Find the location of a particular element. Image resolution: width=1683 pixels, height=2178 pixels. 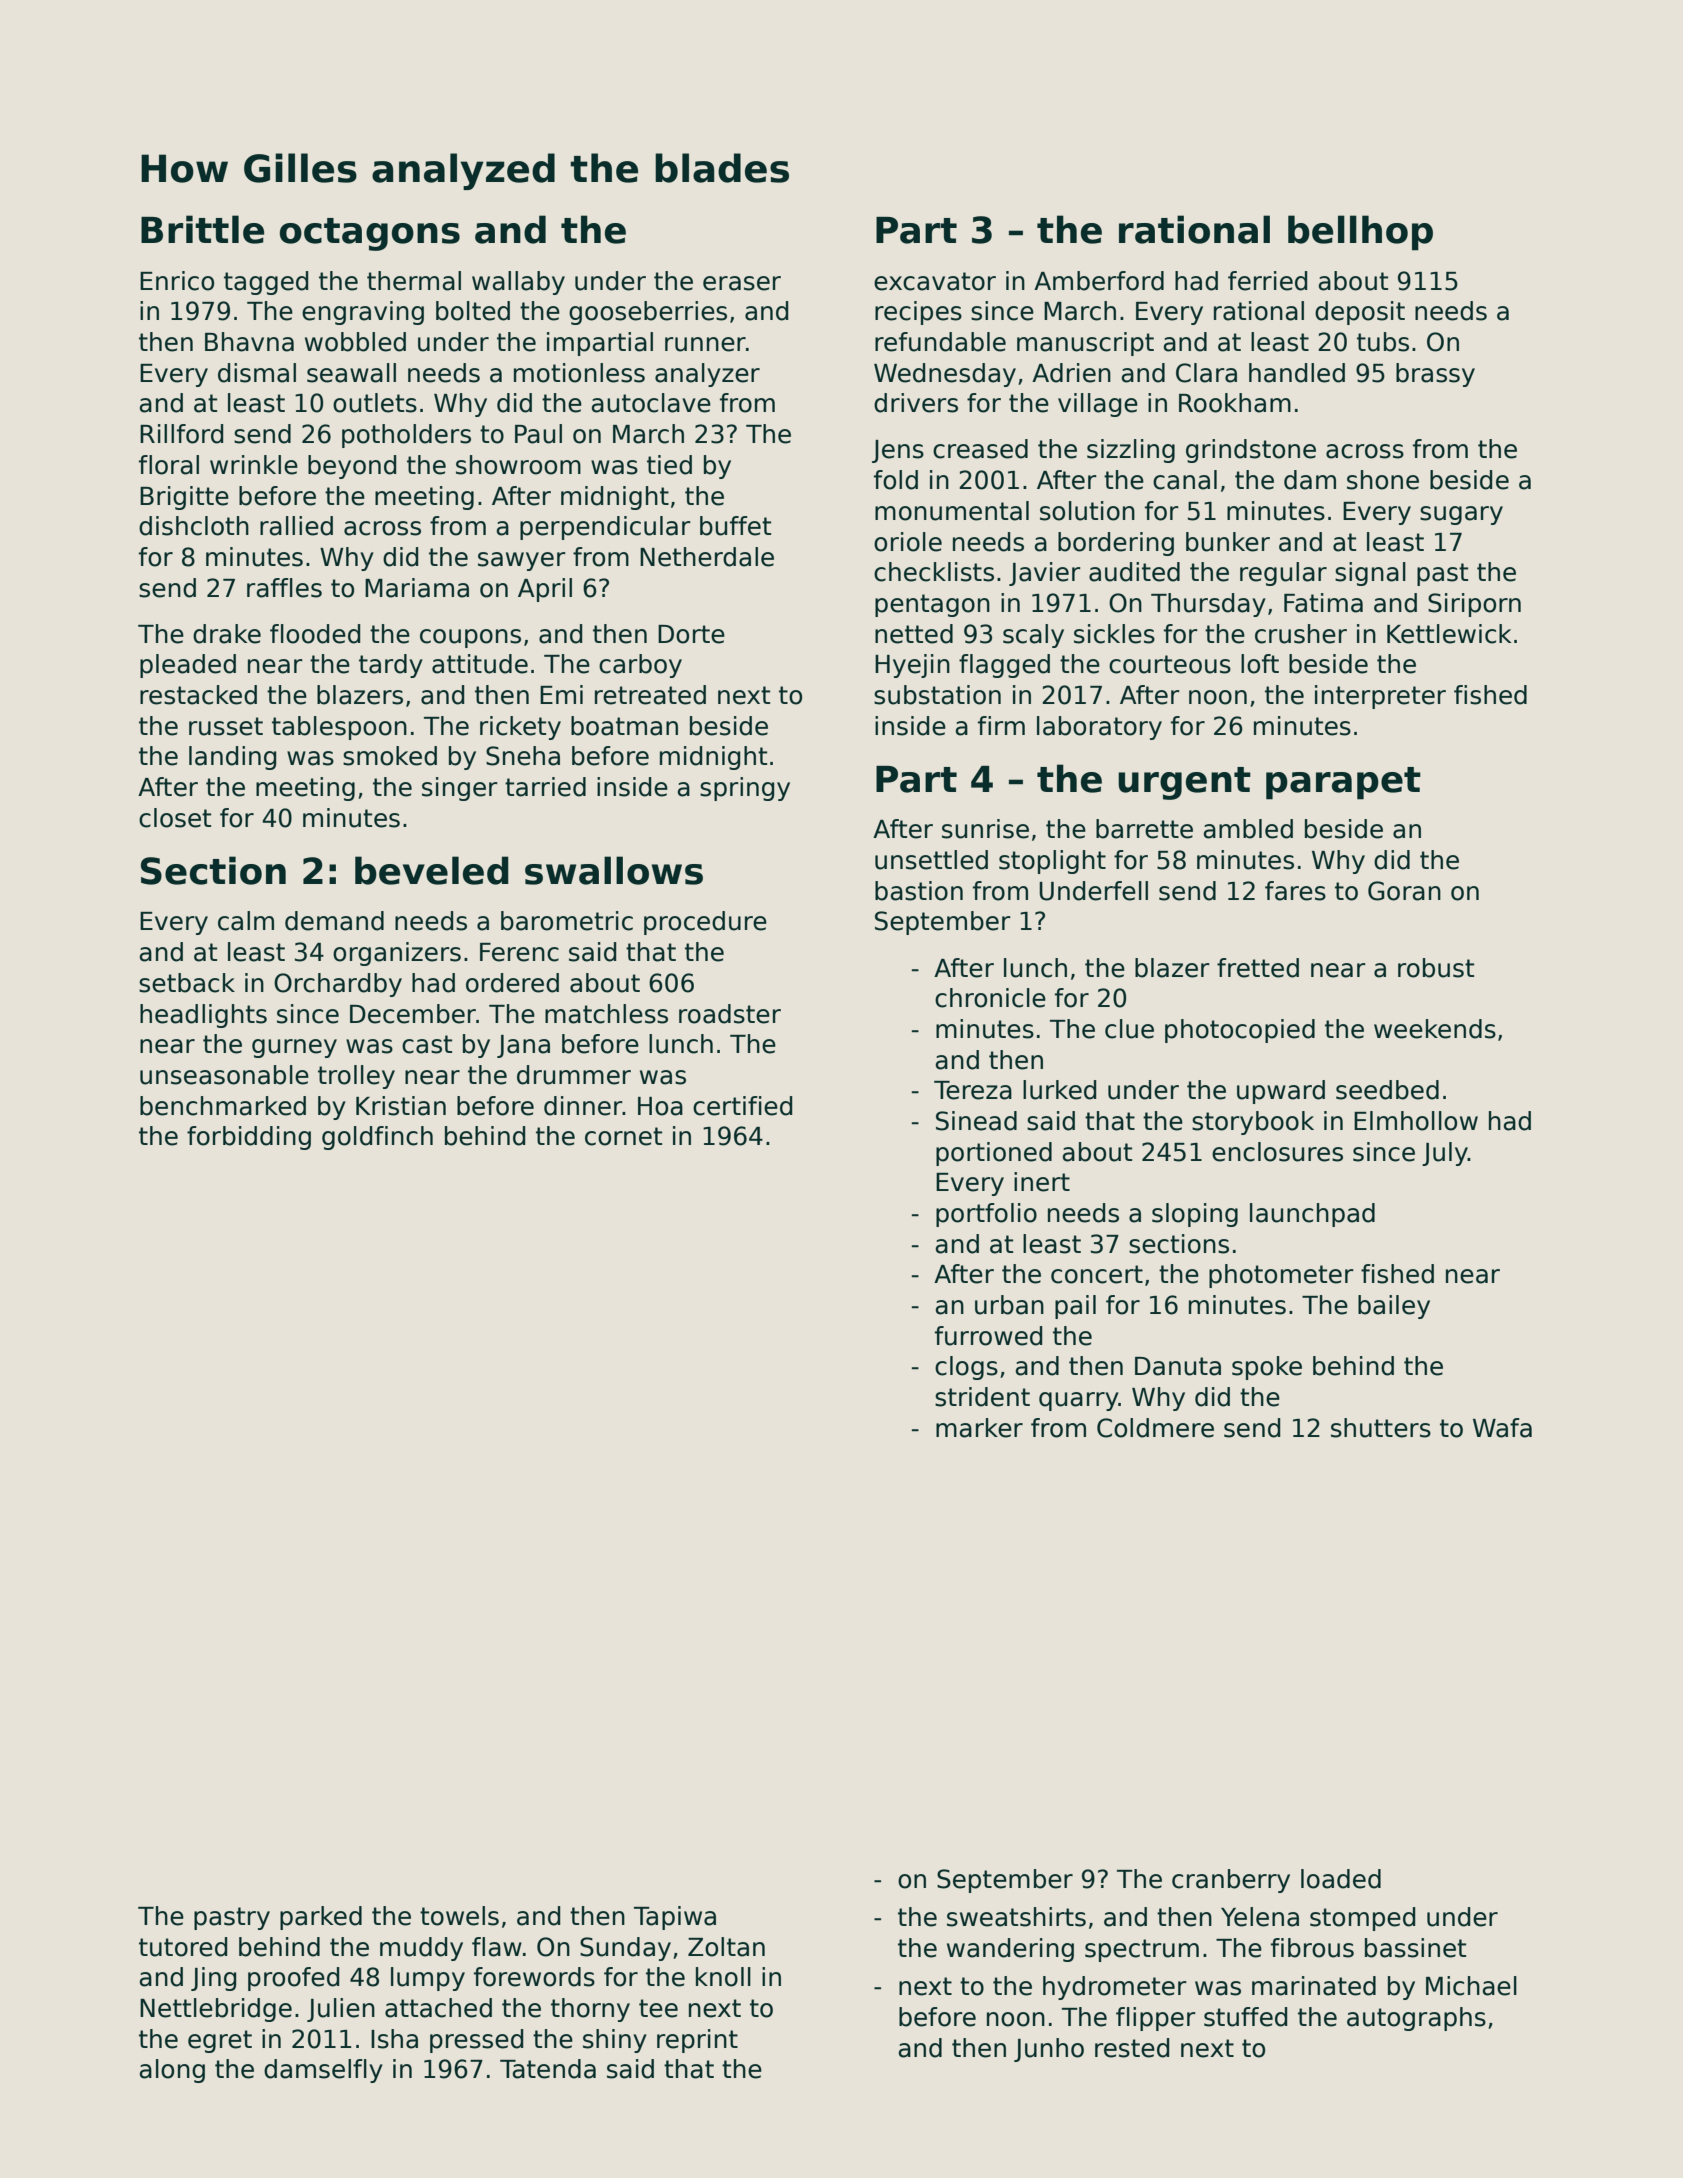

sugary is located at coordinates (1461, 515).
